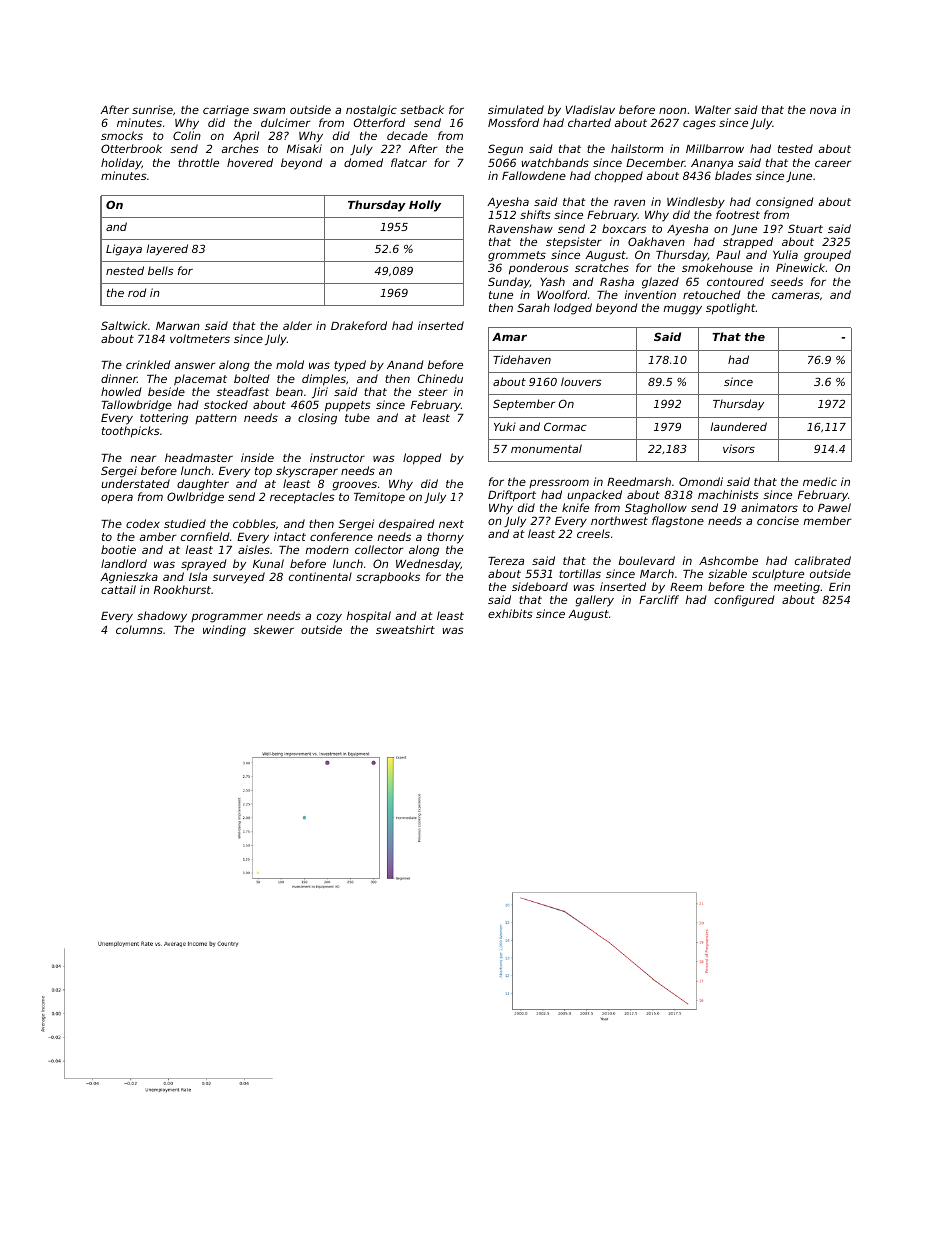  What do you see at coordinates (505, 150) in the screenshot?
I see `Segun` at bounding box center [505, 150].
